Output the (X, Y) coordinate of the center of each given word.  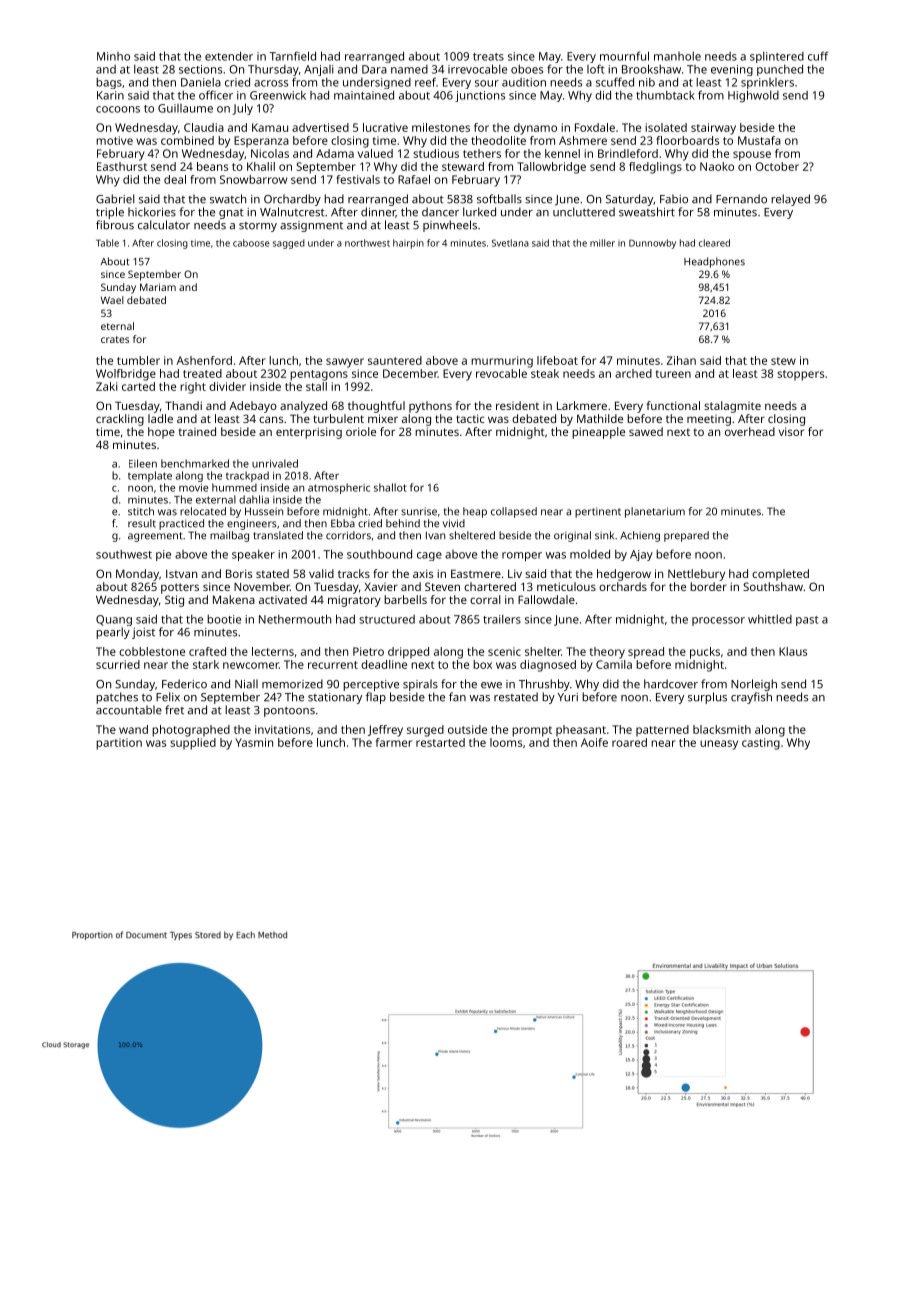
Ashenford (204, 360)
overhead (750, 431)
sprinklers (767, 83)
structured (387, 619)
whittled (770, 619)
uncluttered (584, 212)
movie (193, 488)
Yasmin (254, 742)
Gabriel (115, 199)
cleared (714, 243)
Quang (114, 620)
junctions (480, 96)
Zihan (681, 360)
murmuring (502, 362)
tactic (470, 418)
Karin (110, 95)
